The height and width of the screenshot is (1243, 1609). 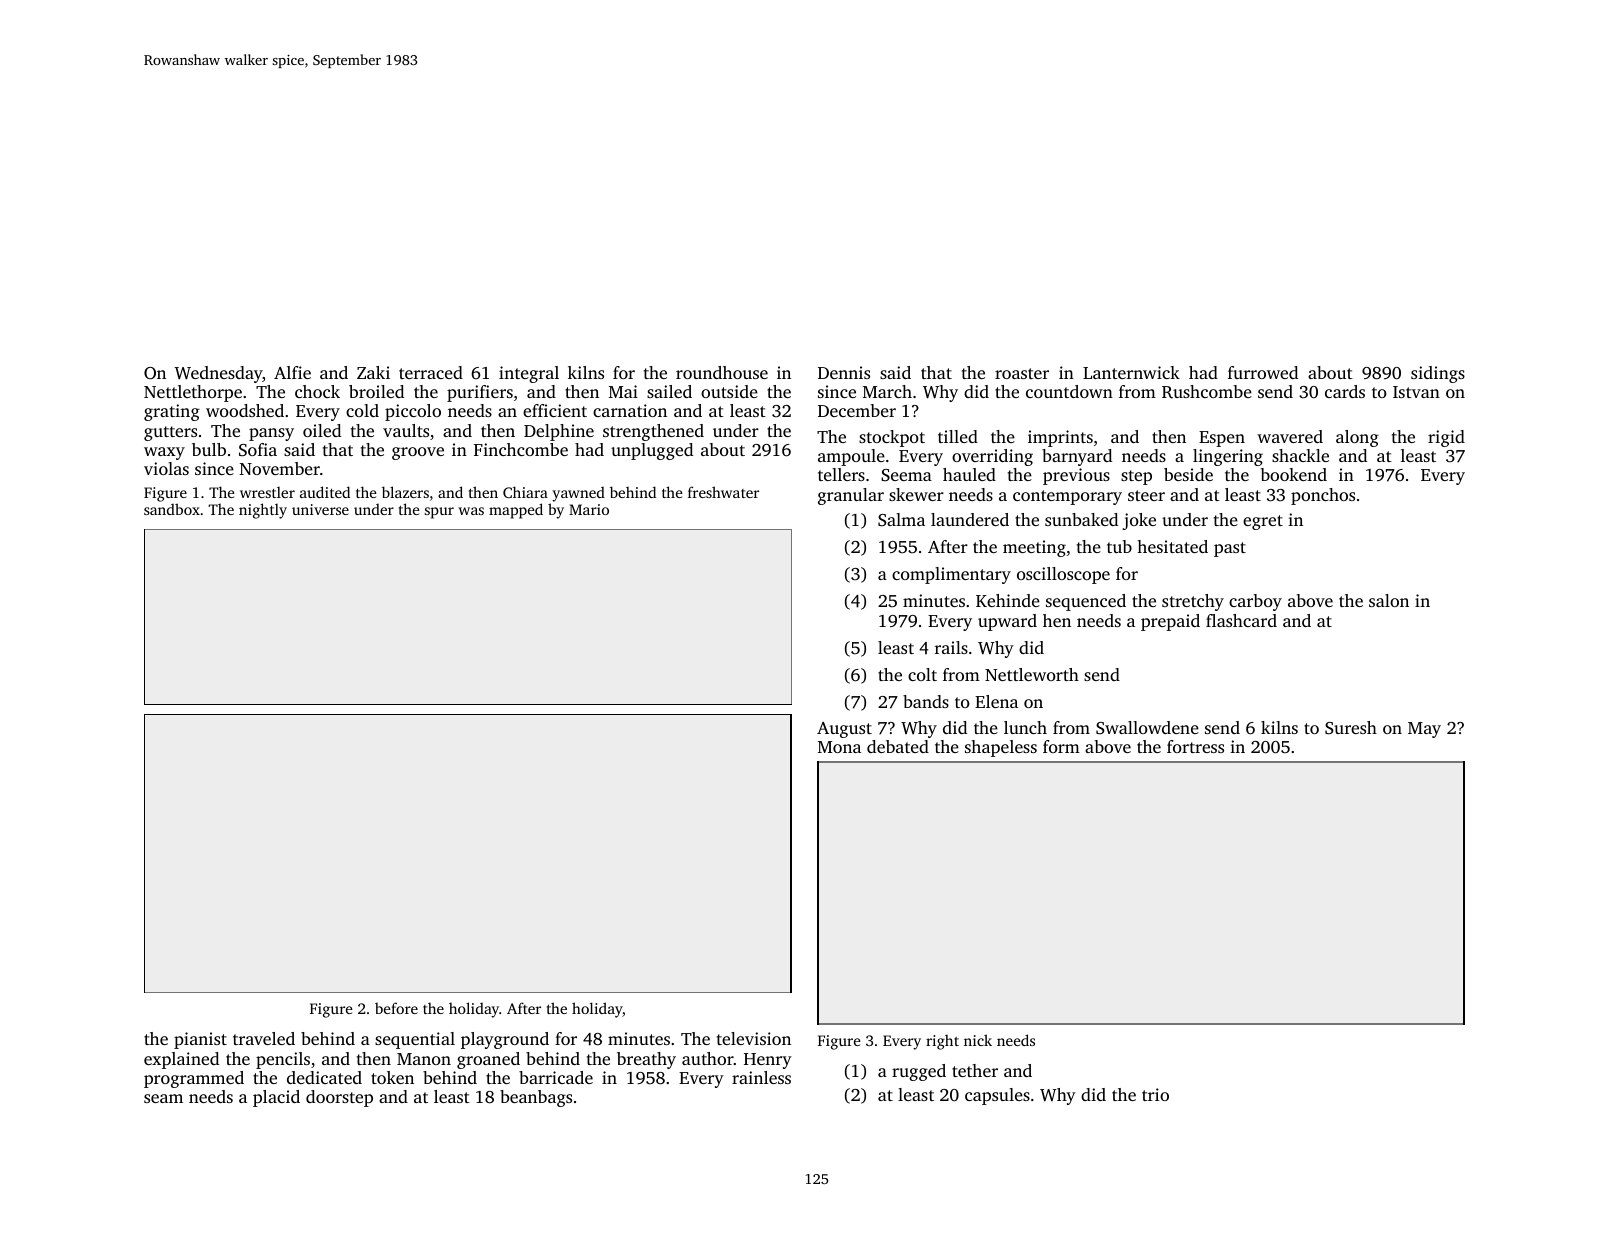 What do you see at coordinates (978, 1040) in the screenshot?
I see `nick` at bounding box center [978, 1040].
